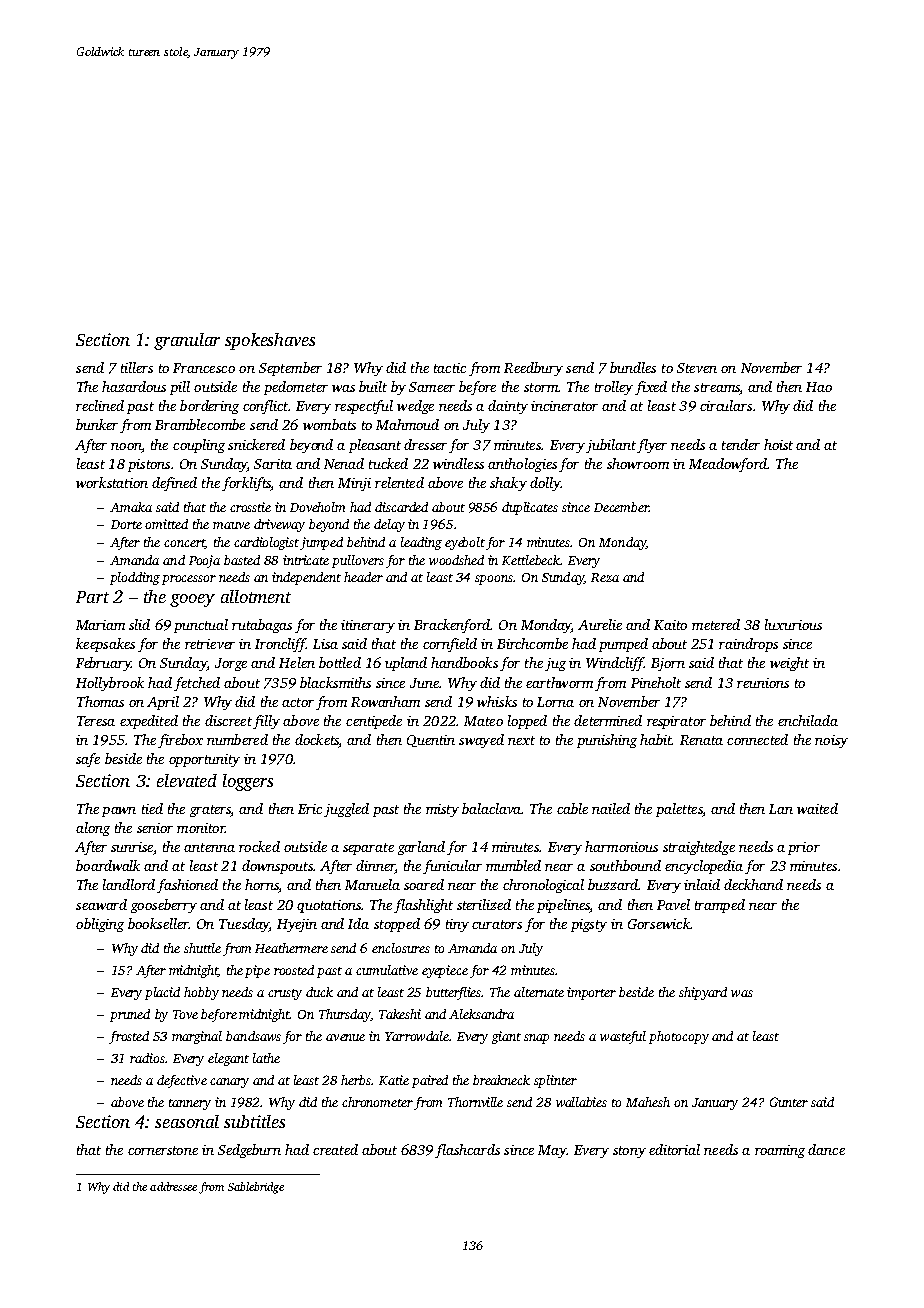 Image resolution: width=924 pixels, height=1308 pixels. I want to click on discarded, so click(401, 507).
